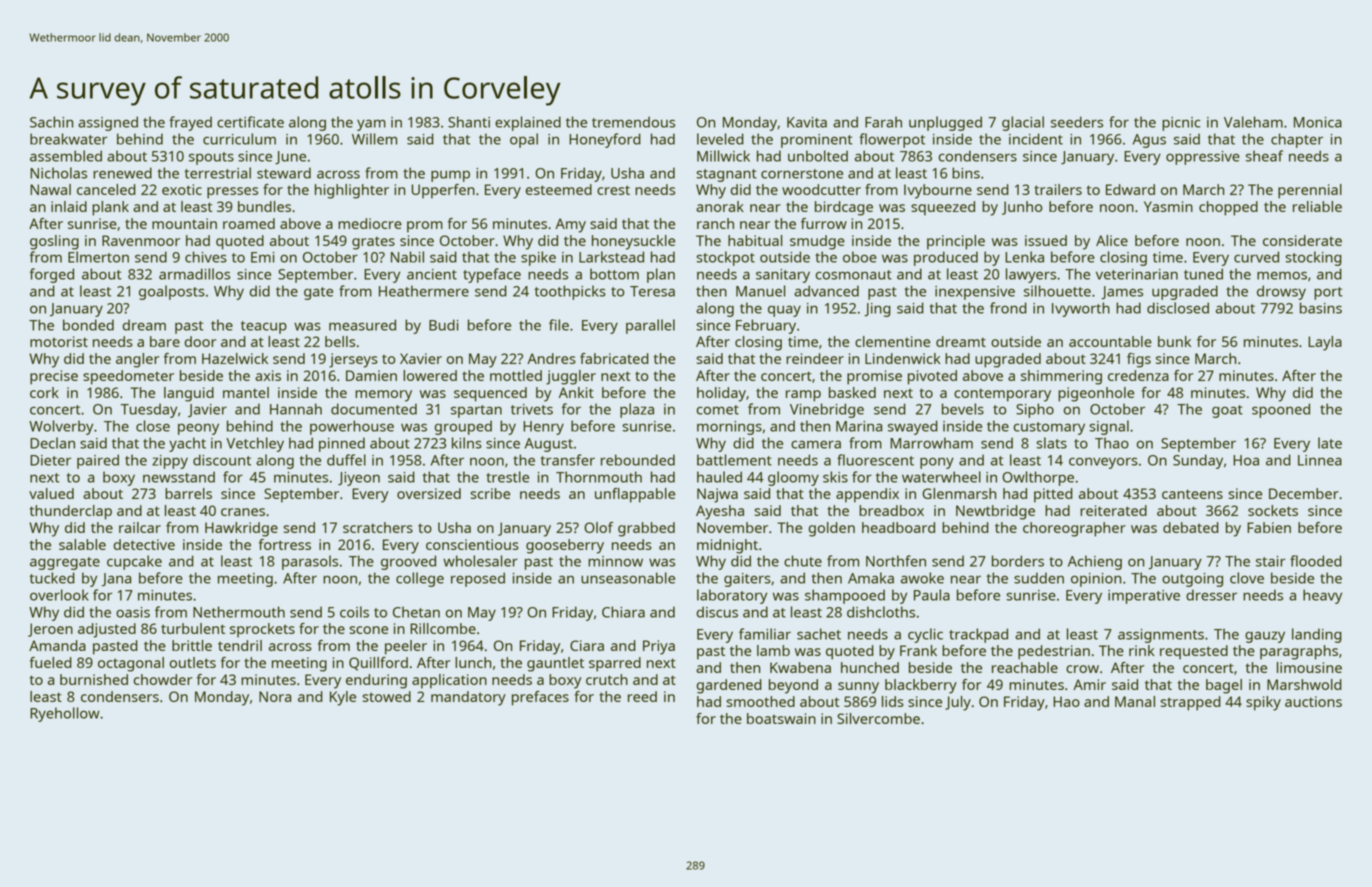 The width and height of the page is (1372, 887). What do you see at coordinates (1135, 701) in the page?
I see `Manal` at bounding box center [1135, 701].
